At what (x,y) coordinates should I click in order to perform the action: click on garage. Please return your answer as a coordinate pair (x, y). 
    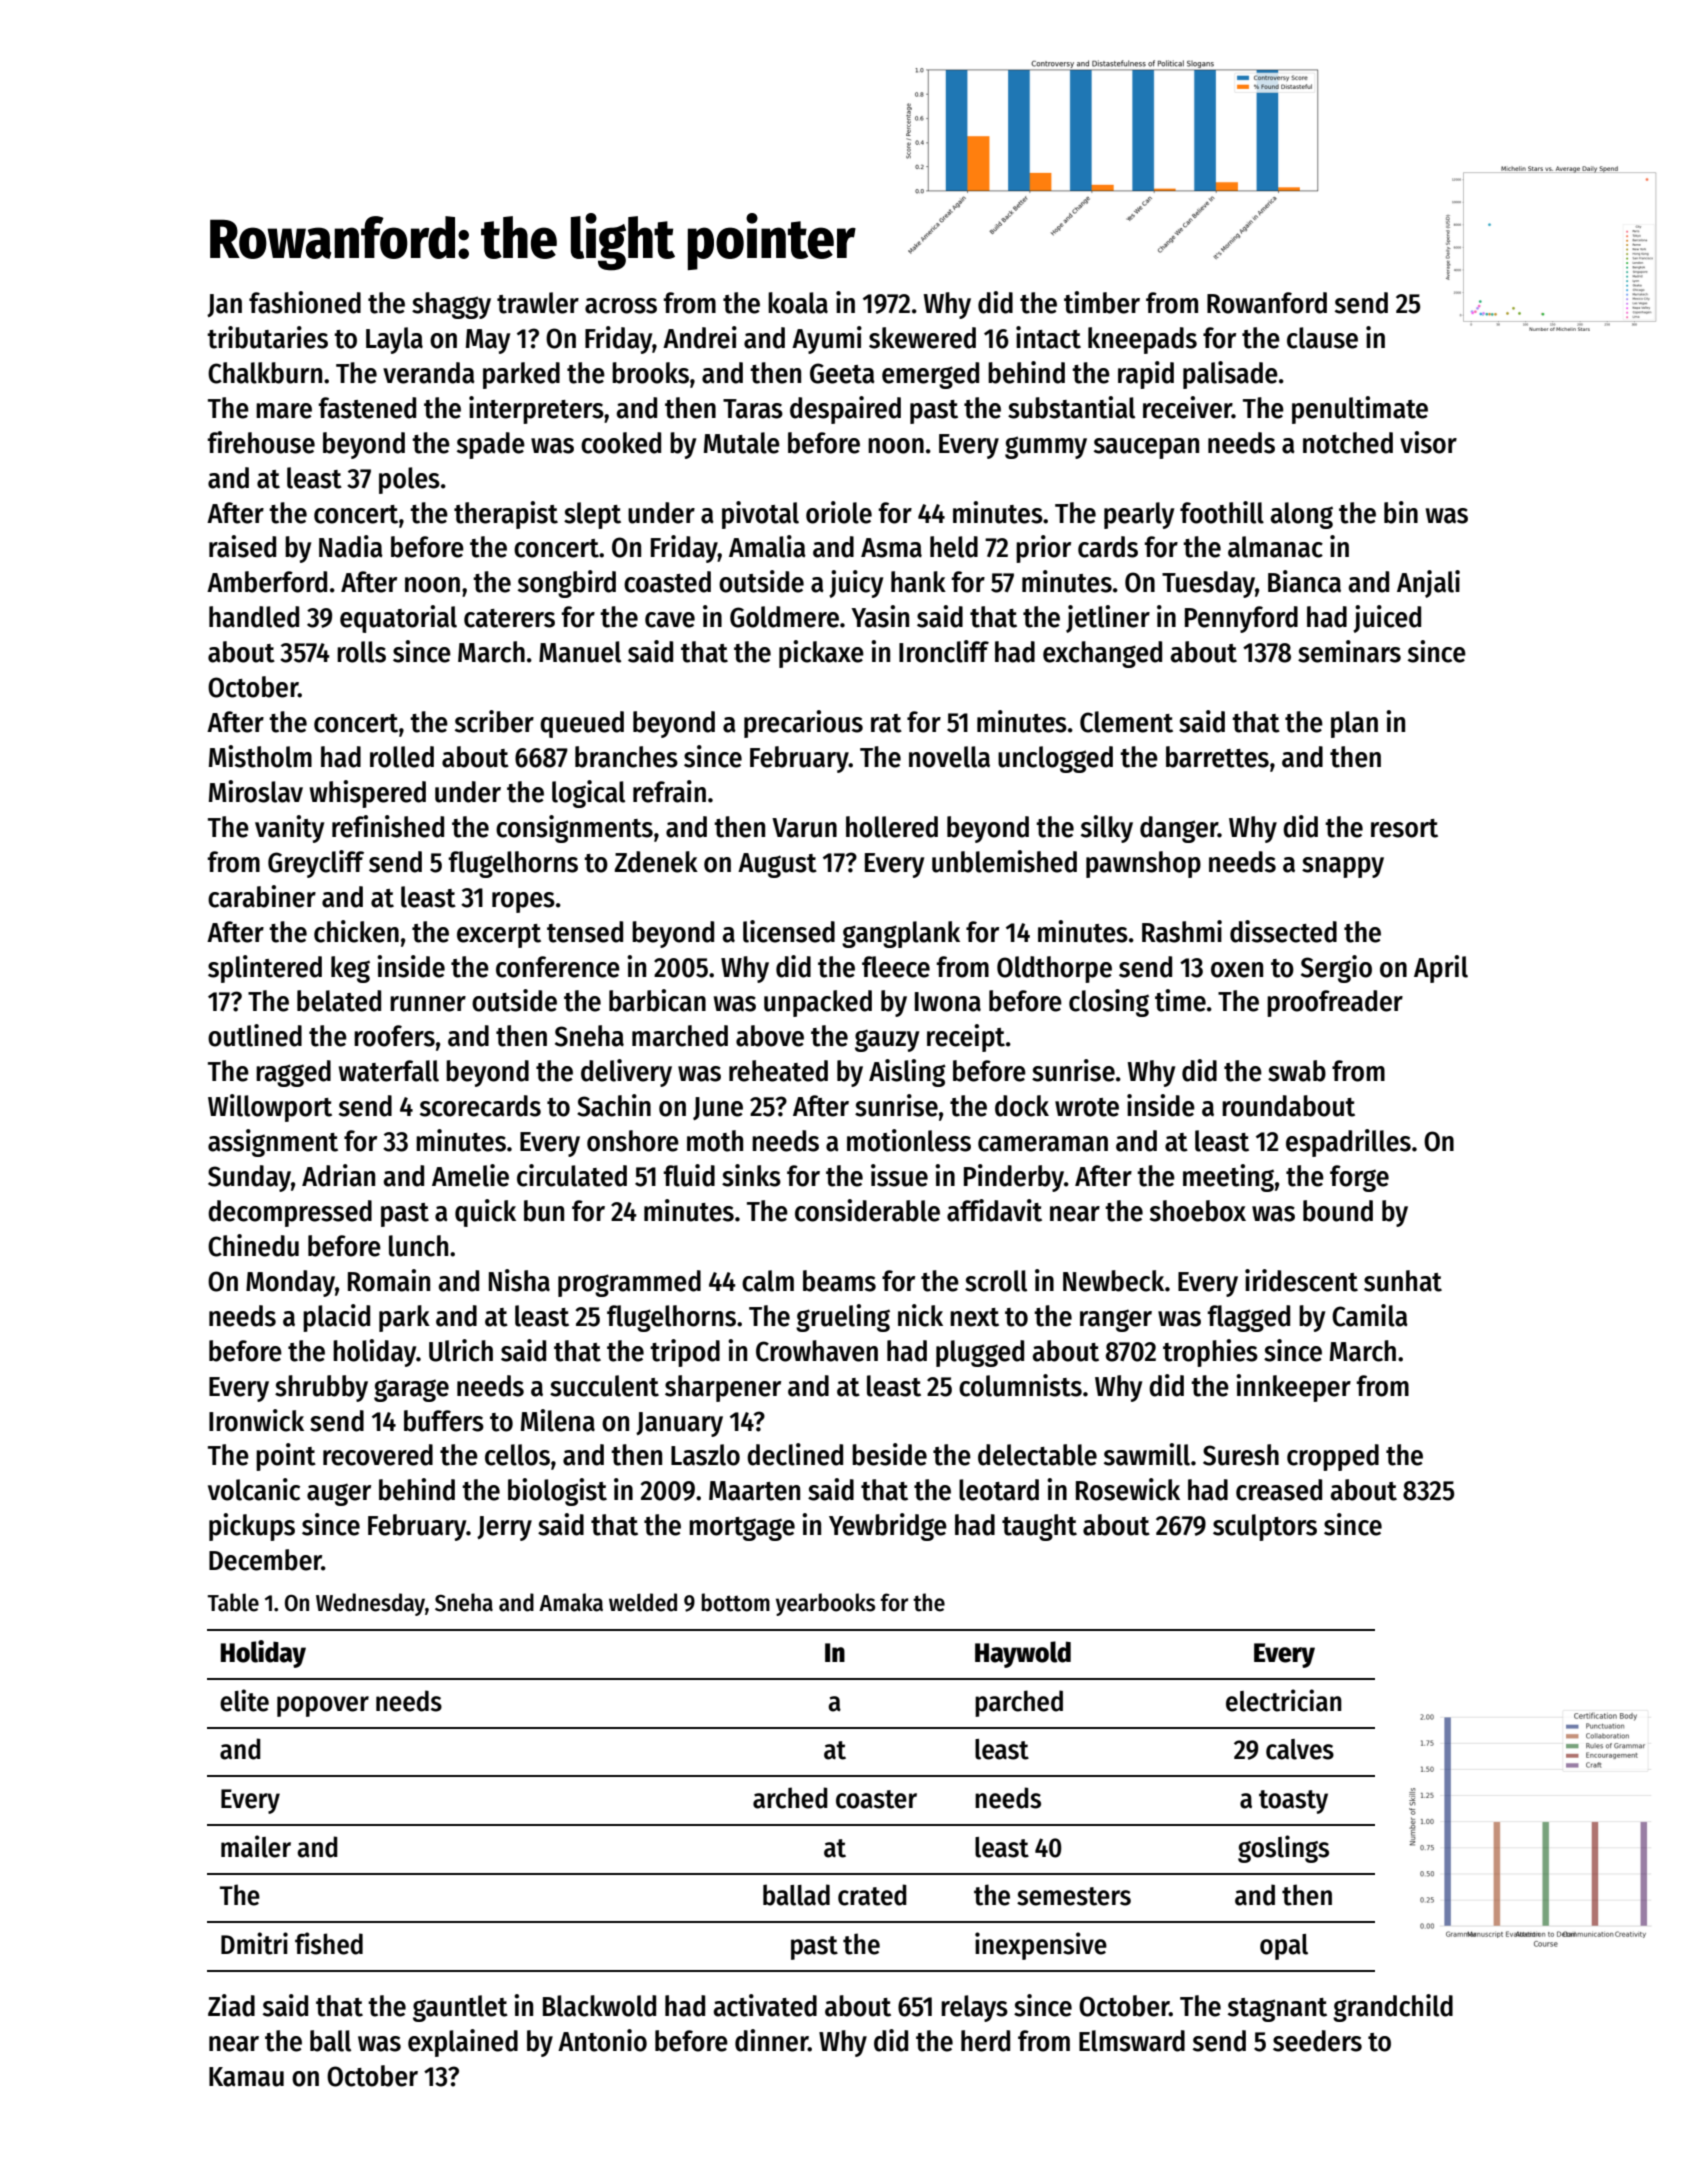
    Looking at the image, I should click on (411, 1390).
